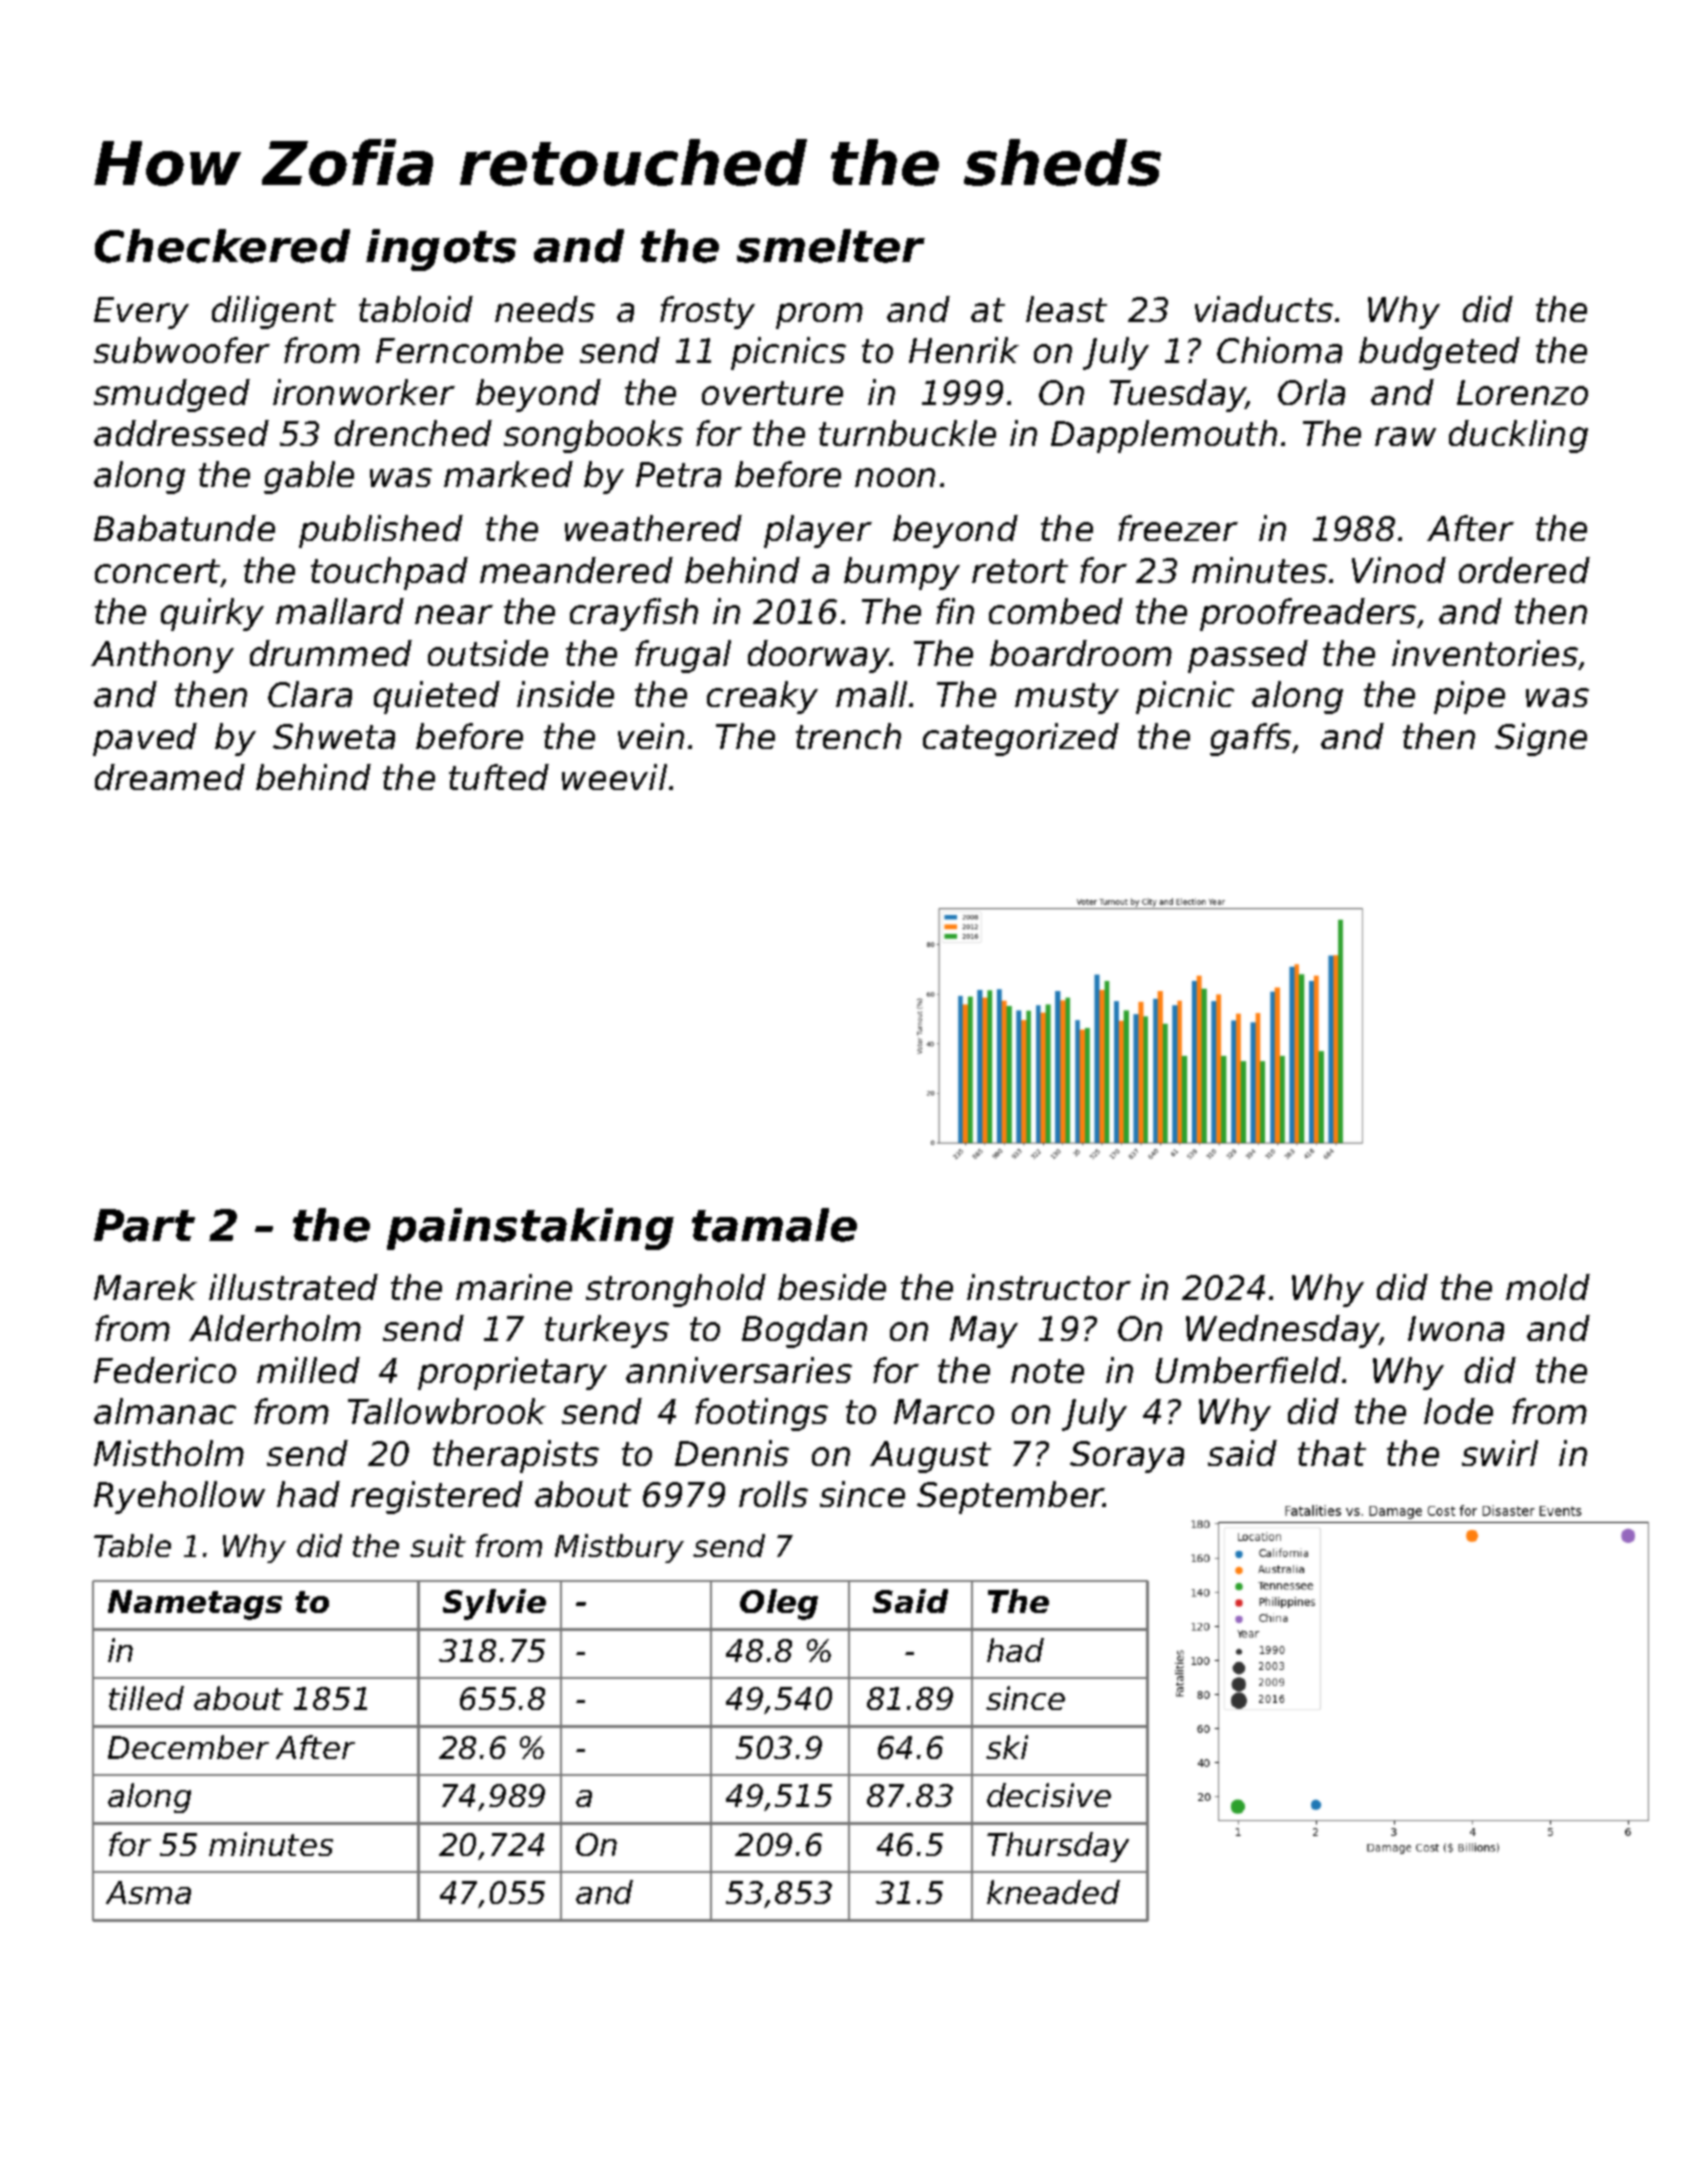 The image size is (1683, 2178). Describe the element at coordinates (819, 316) in the document. I see `prom` at that location.
